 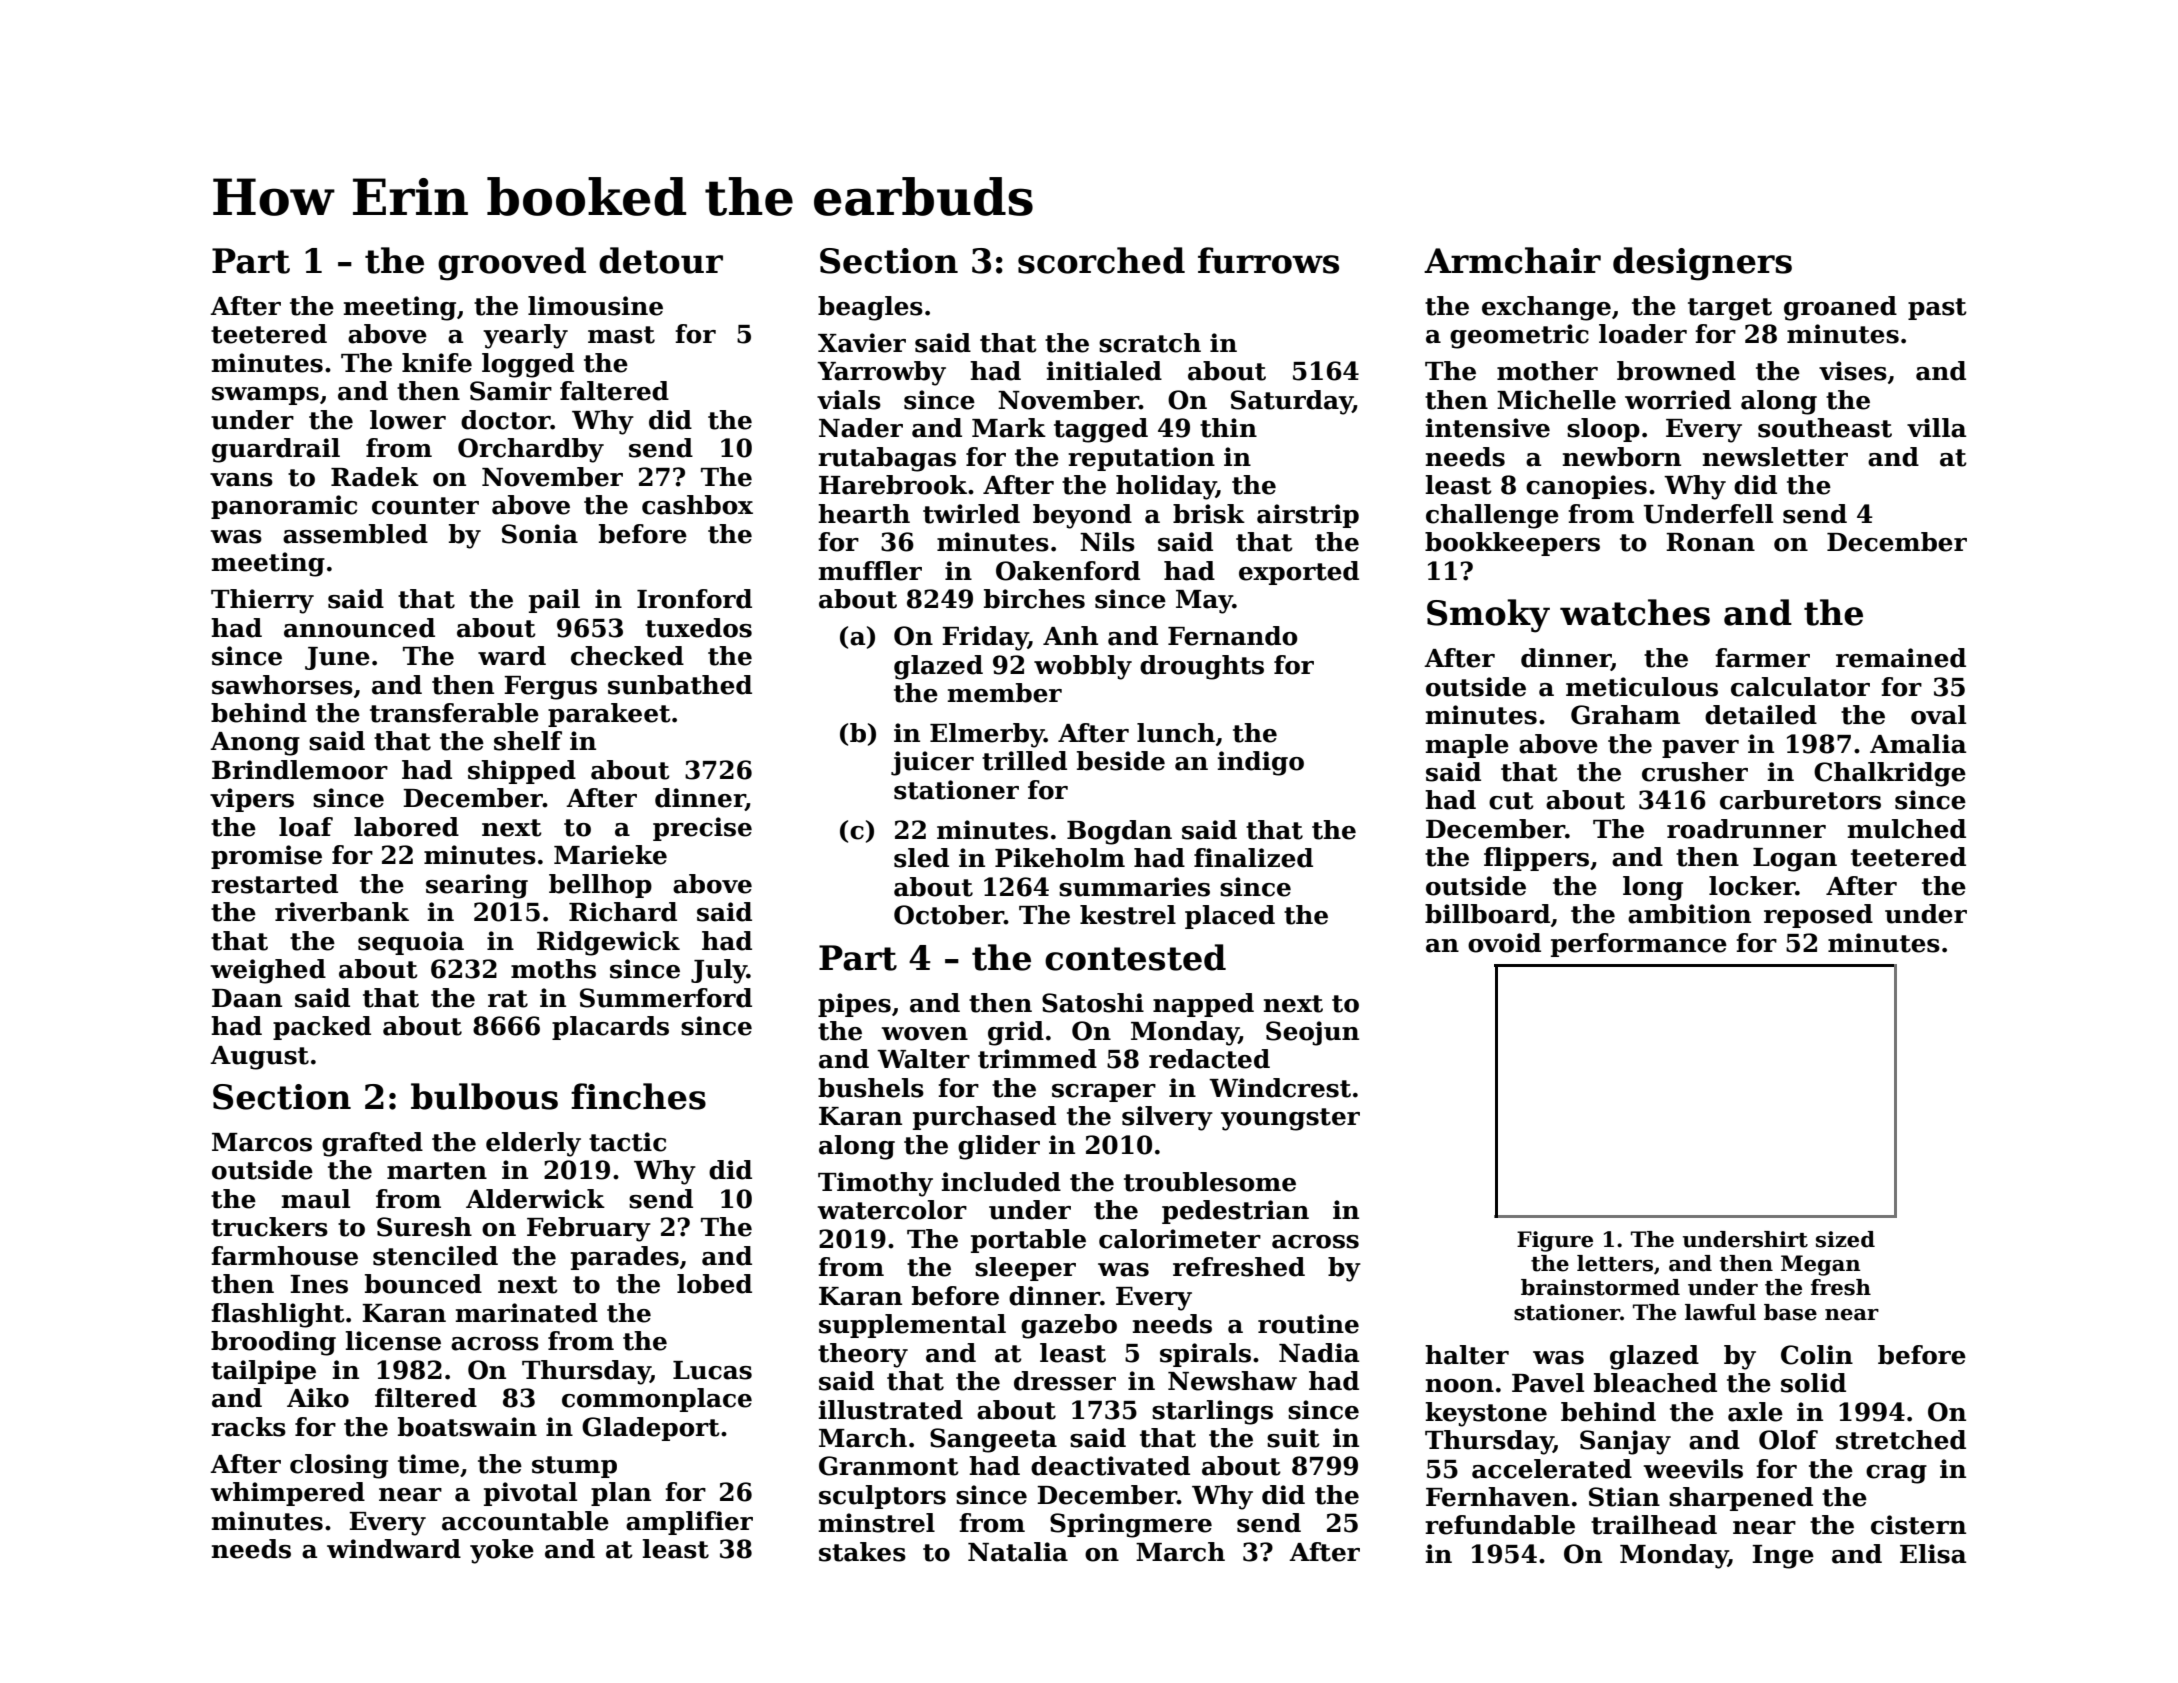 What do you see at coordinates (661, 260) in the screenshot?
I see `detour` at bounding box center [661, 260].
